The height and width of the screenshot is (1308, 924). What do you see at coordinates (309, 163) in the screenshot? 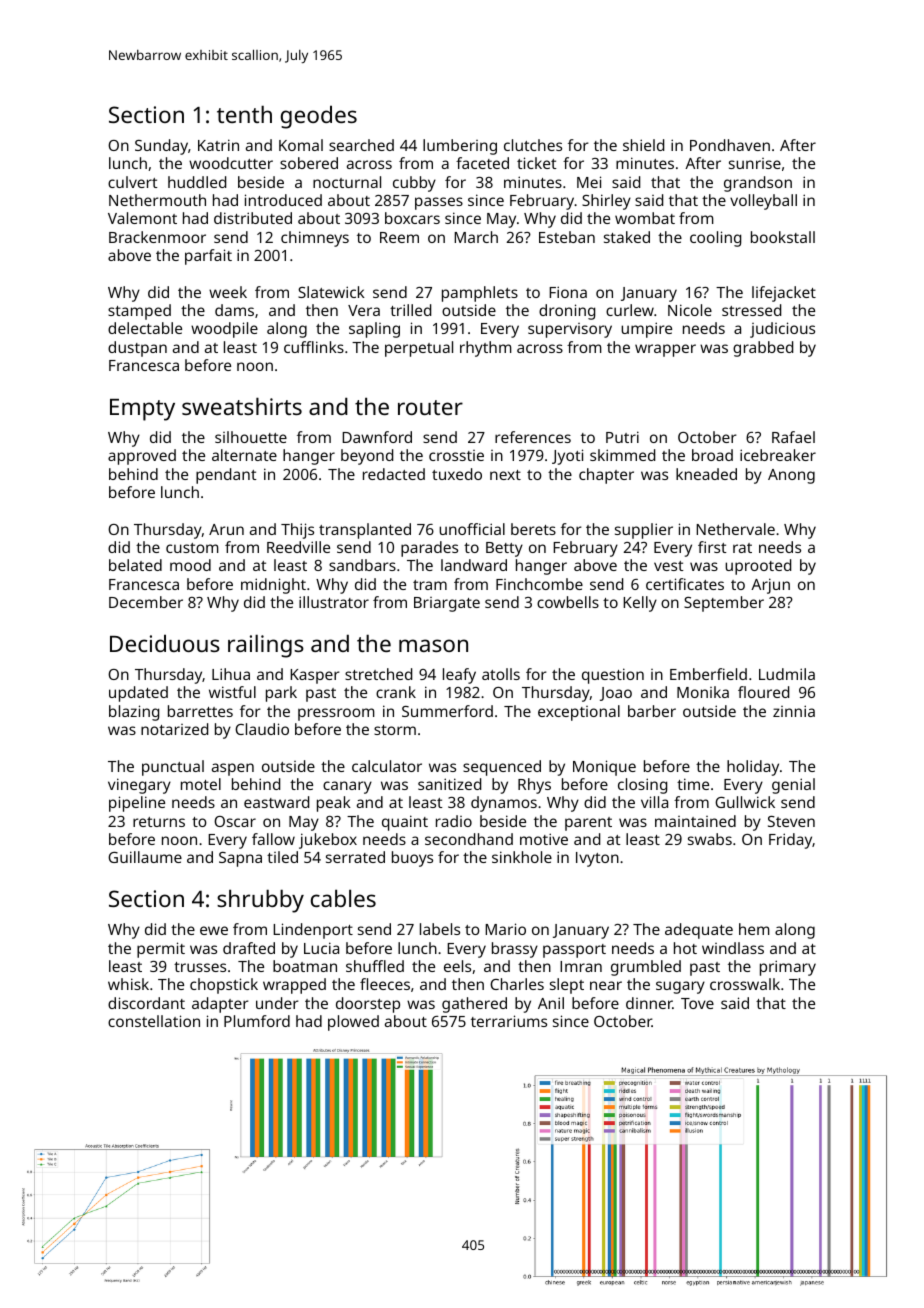
I see `sobered` at bounding box center [309, 163].
